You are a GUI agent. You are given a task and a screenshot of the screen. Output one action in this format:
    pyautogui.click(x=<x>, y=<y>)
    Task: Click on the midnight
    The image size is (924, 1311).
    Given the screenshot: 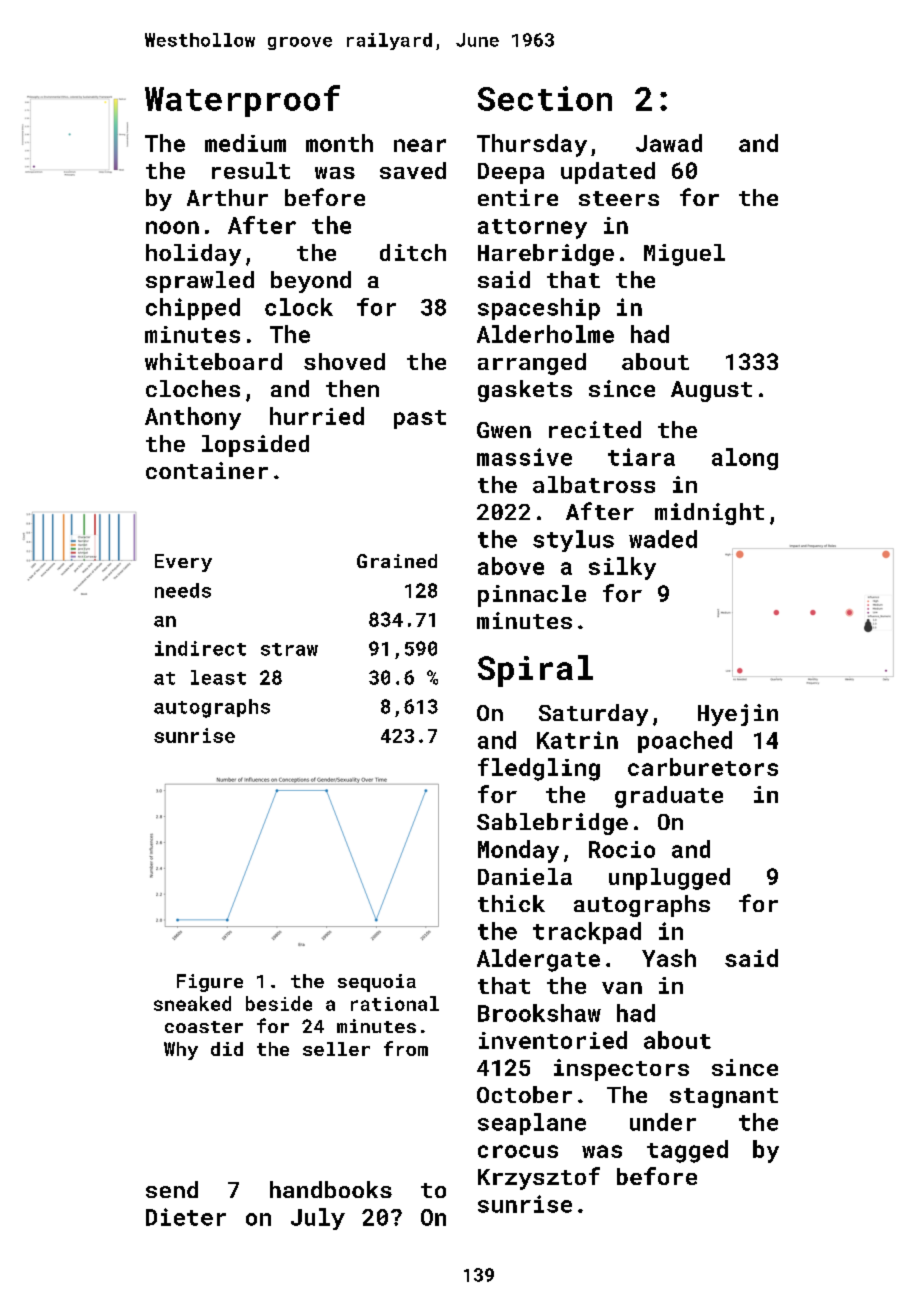 What is the action you would take?
    pyautogui.click(x=709, y=514)
